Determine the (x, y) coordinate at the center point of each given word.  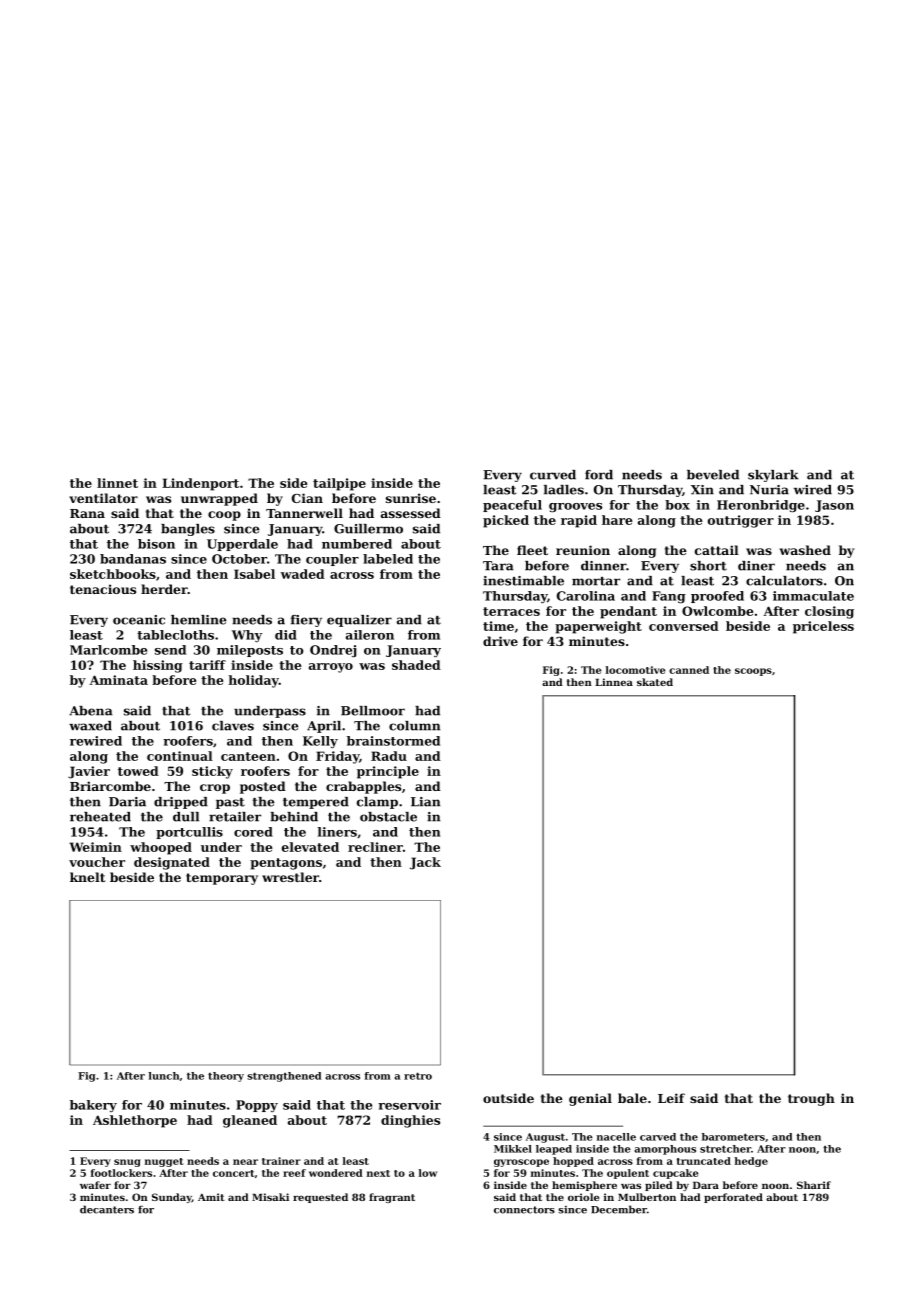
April (324, 727)
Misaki (270, 1197)
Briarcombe (110, 786)
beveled (713, 475)
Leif (671, 1098)
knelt (87, 877)
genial (590, 1099)
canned (689, 670)
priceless (823, 627)
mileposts (250, 651)
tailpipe (339, 484)
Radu (389, 756)
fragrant (392, 1198)
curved (553, 475)
